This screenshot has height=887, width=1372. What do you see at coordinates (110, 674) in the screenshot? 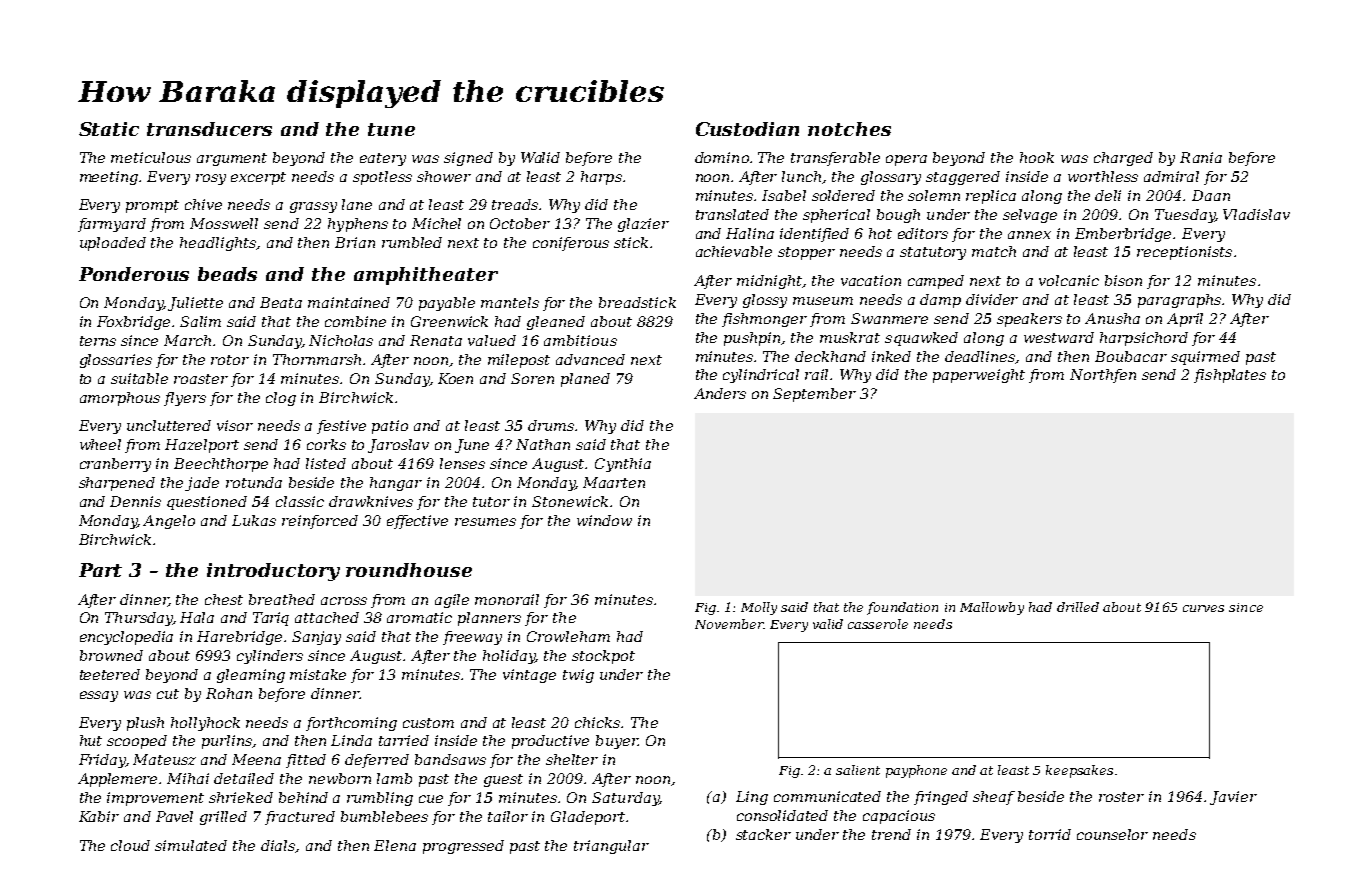
I see `teetered` at bounding box center [110, 674].
